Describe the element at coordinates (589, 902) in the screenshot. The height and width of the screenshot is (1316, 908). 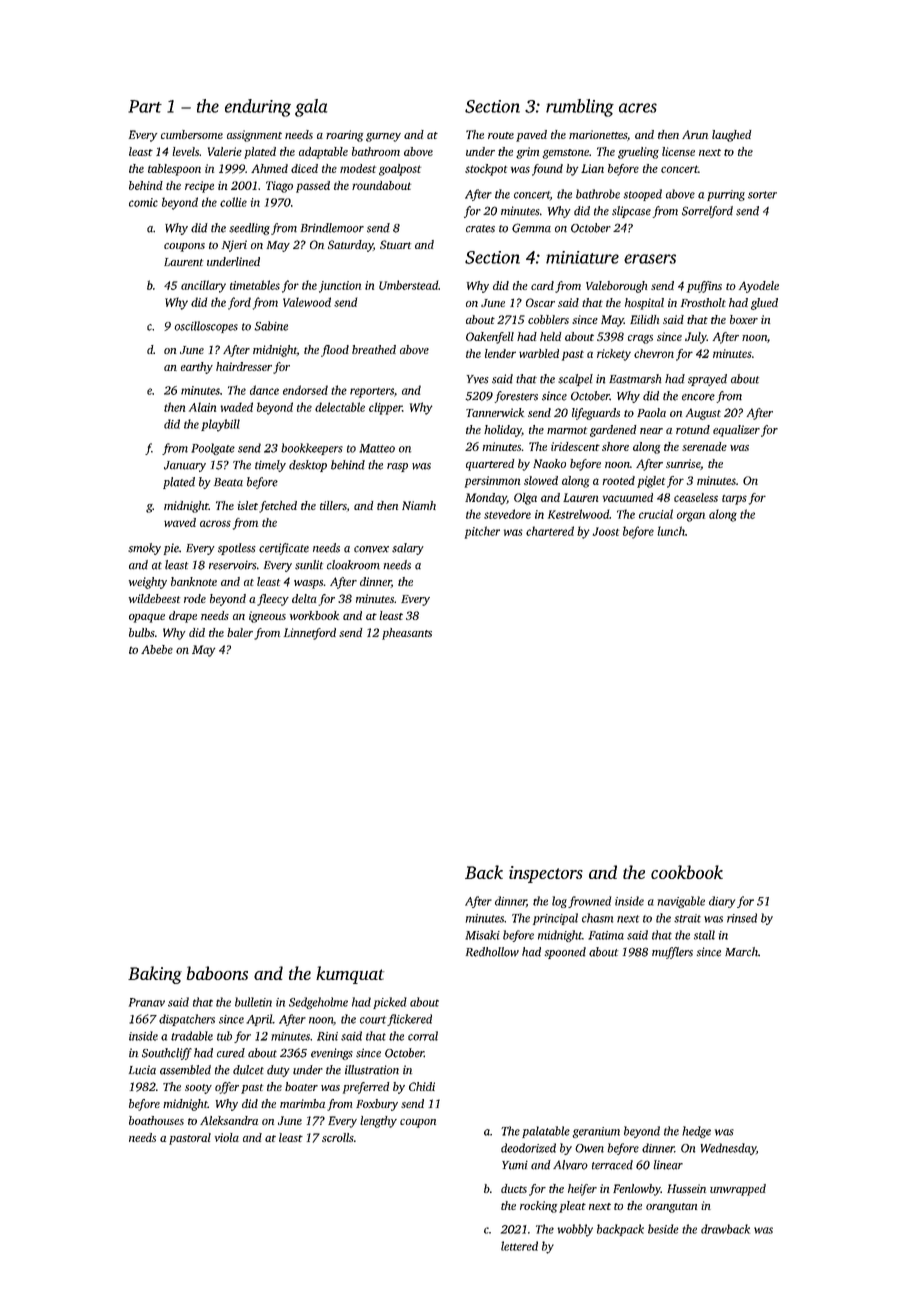
I see `frowned` at that location.
